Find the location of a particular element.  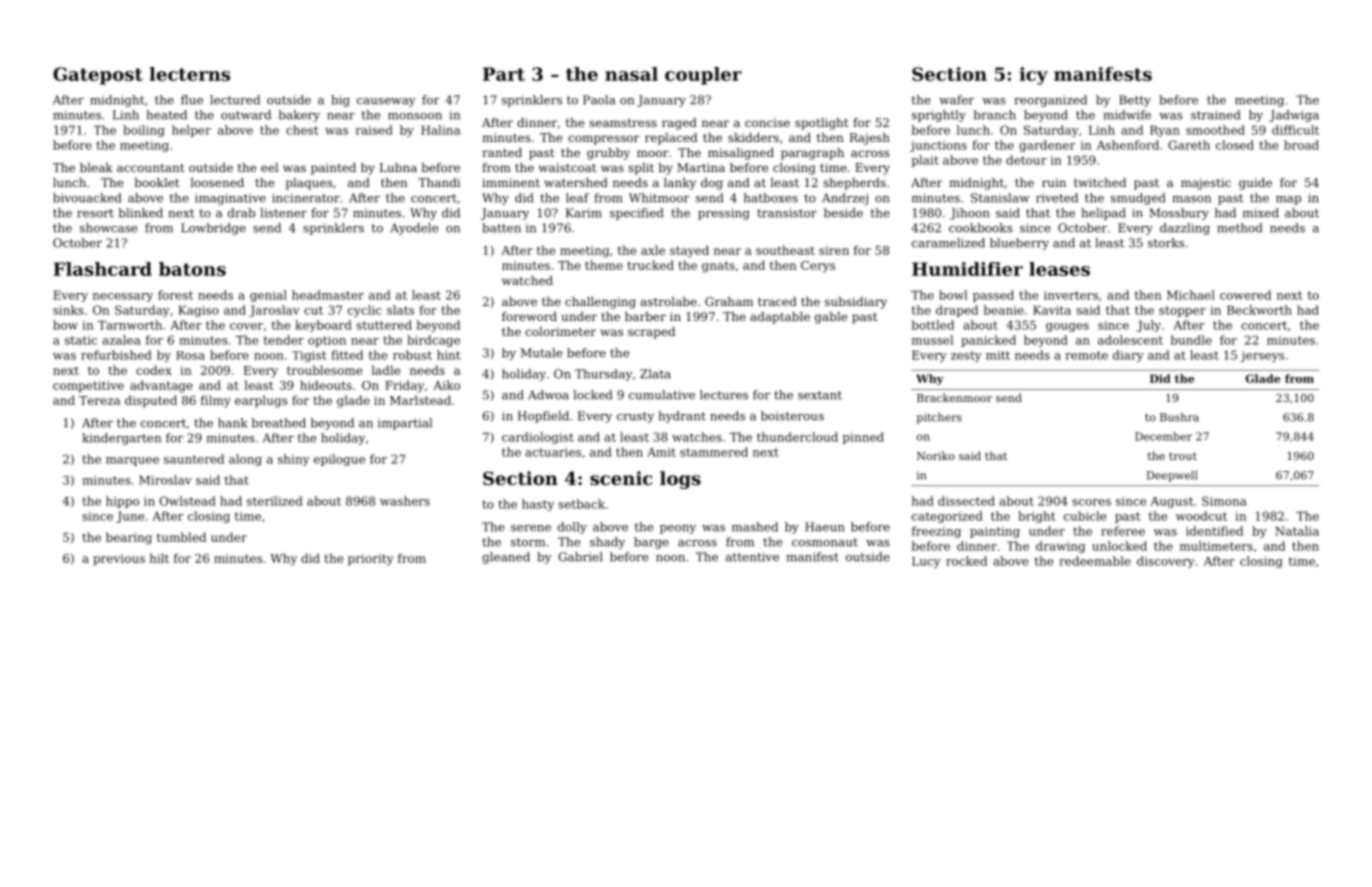

coupler is located at coordinates (703, 76).
